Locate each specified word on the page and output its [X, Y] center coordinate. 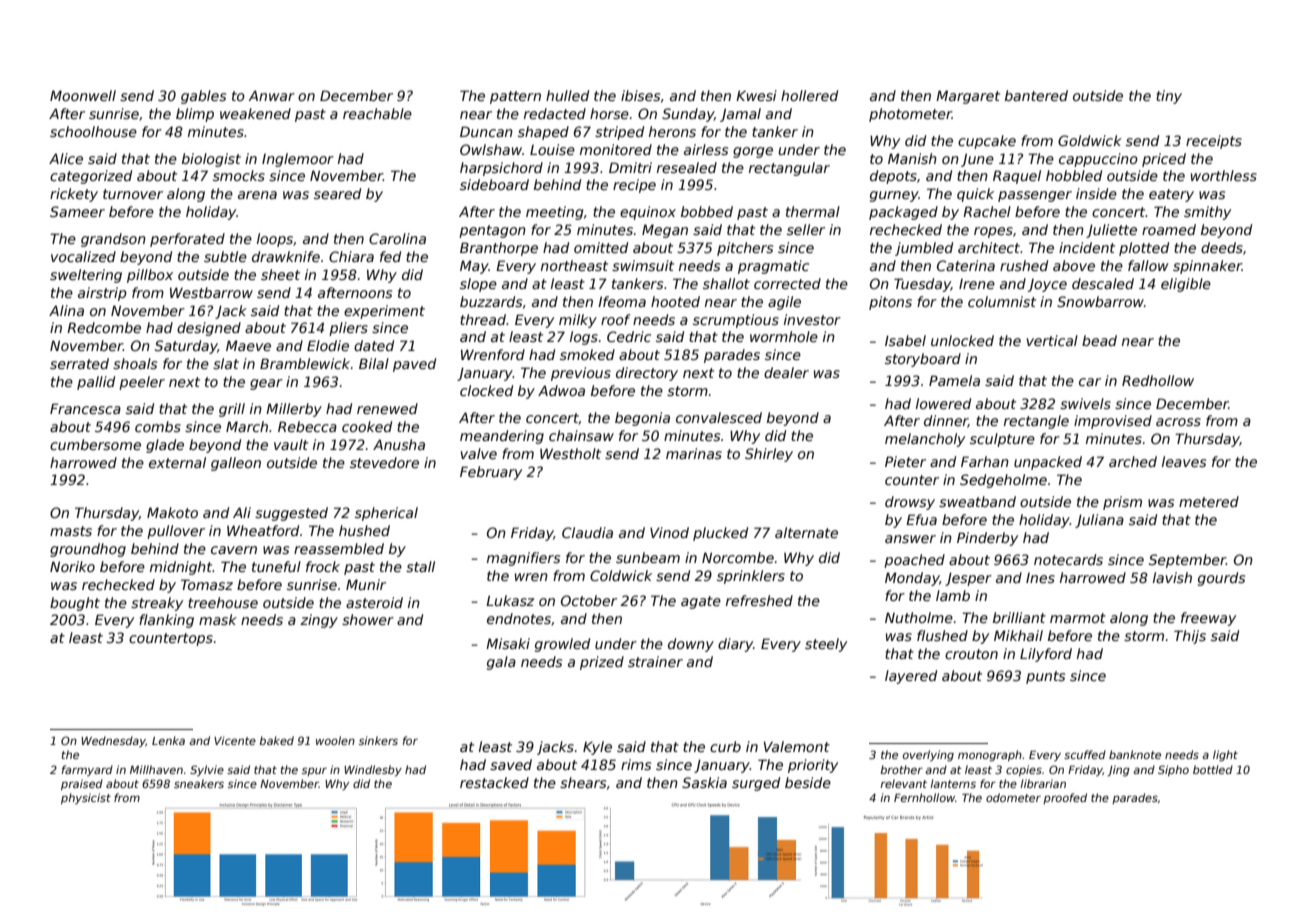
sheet [280, 274]
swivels [1085, 403]
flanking [166, 621]
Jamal [740, 115]
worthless [1224, 175]
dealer [786, 372]
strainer [655, 661]
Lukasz [510, 600]
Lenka [168, 740]
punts [1045, 677]
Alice [66, 158]
